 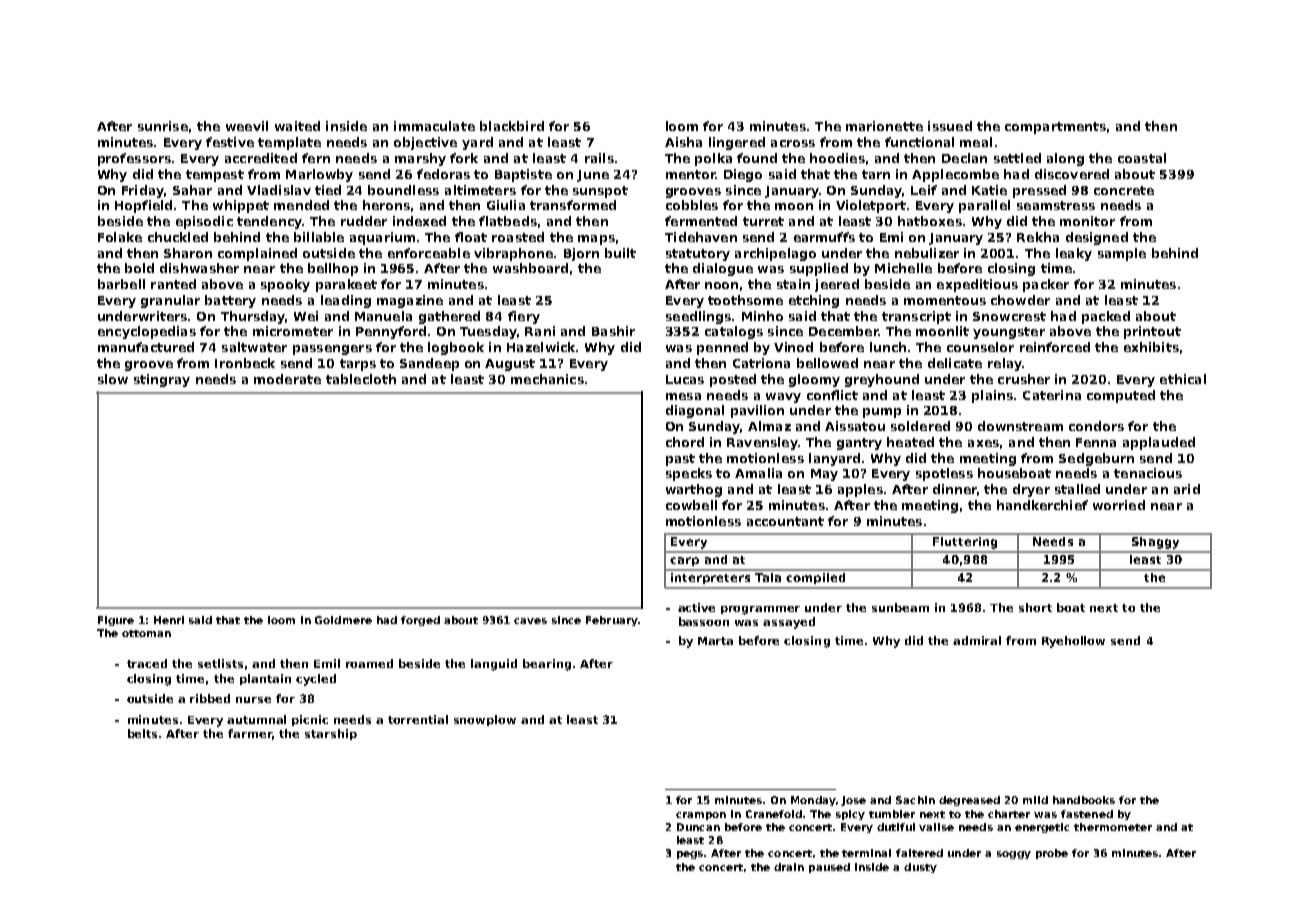 I want to click on specks, so click(x=689, y=474).
